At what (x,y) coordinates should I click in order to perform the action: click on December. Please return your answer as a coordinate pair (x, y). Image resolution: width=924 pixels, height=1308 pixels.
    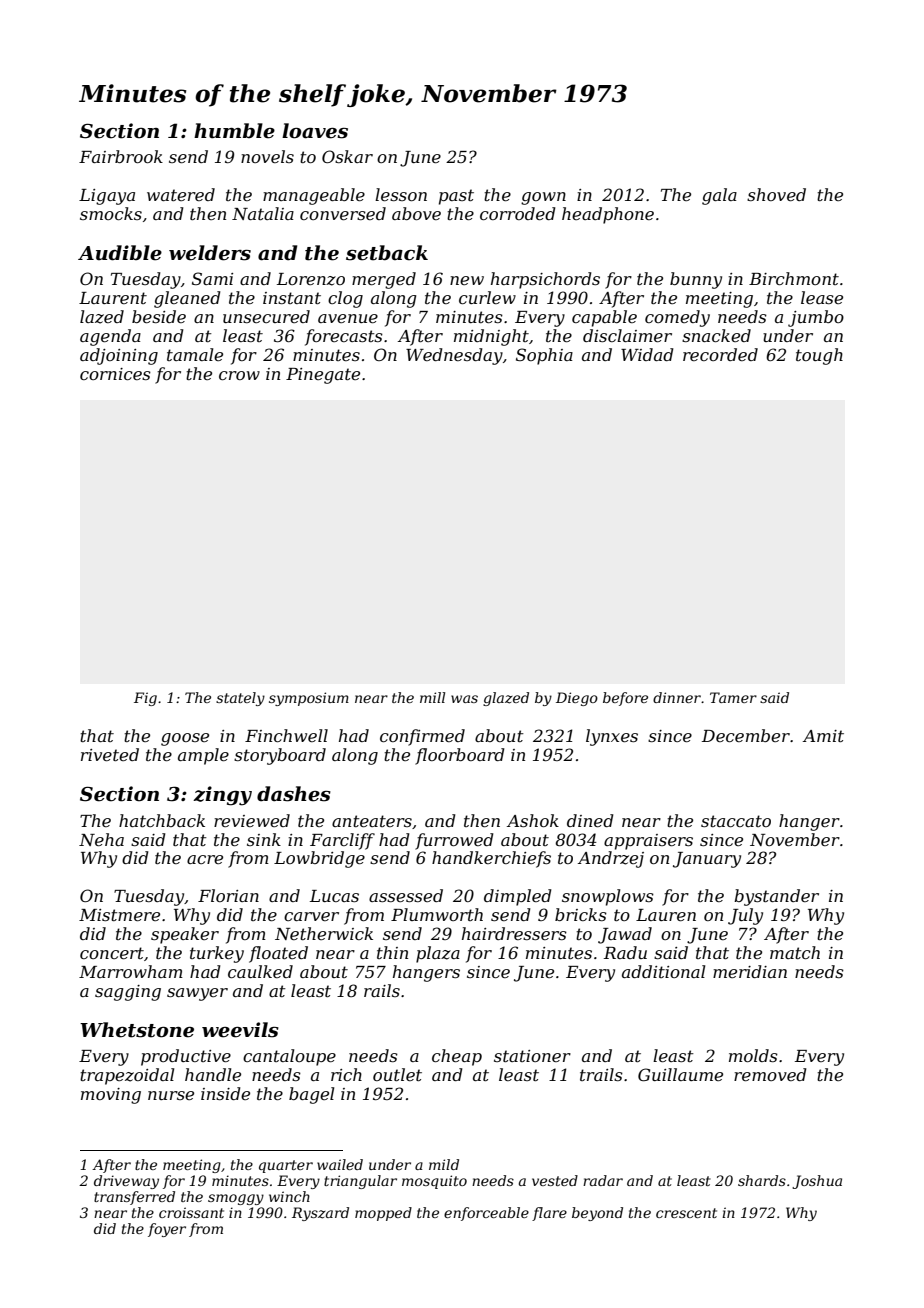
    Looking at the image, I should click on (746, 735).
